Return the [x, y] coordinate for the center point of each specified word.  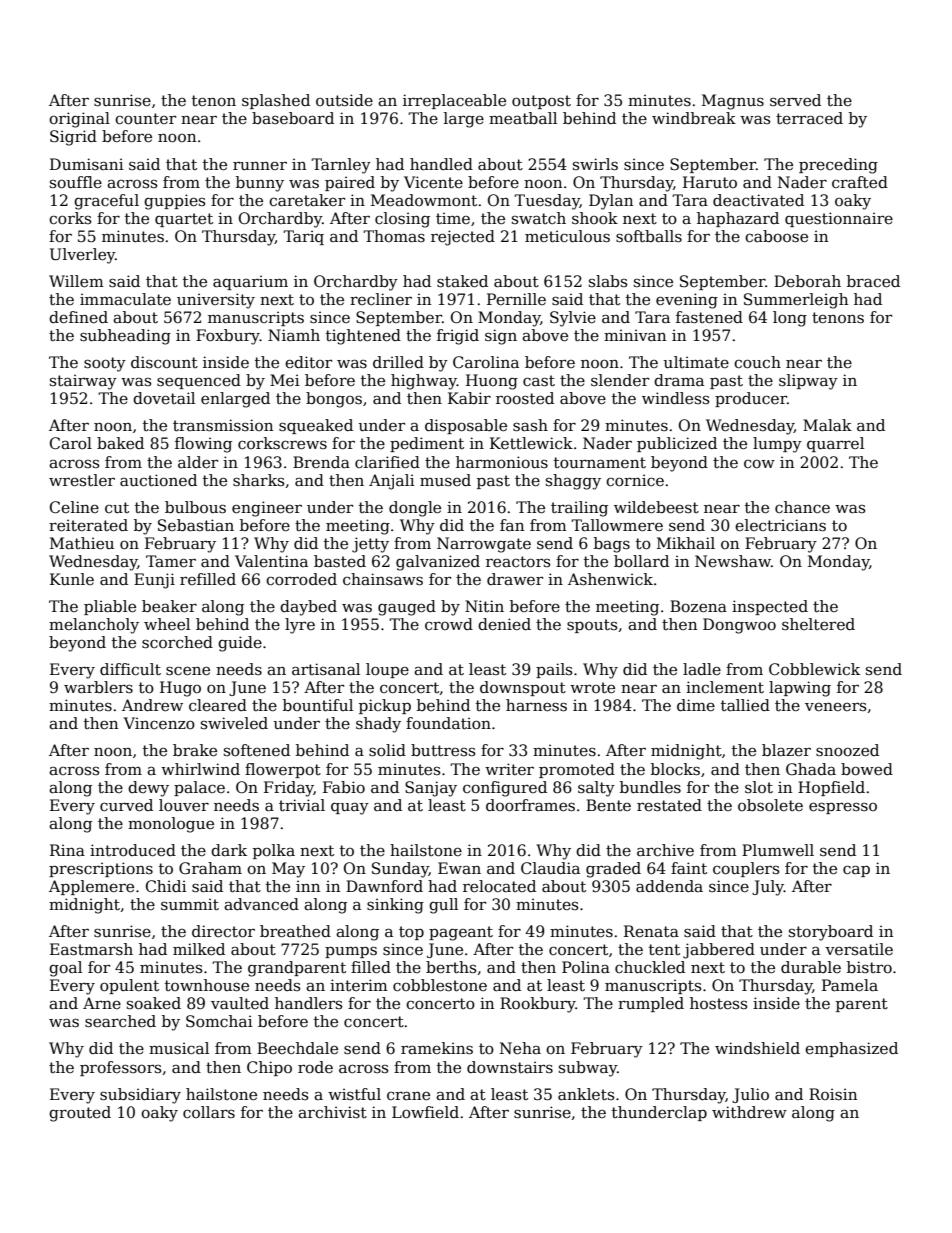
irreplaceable [454, 101]
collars [209, 1112]
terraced [809, 118]
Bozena [698, 606]
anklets [586, 1094]
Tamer [171, 561]
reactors [518, 562]
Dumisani [87, 164]
